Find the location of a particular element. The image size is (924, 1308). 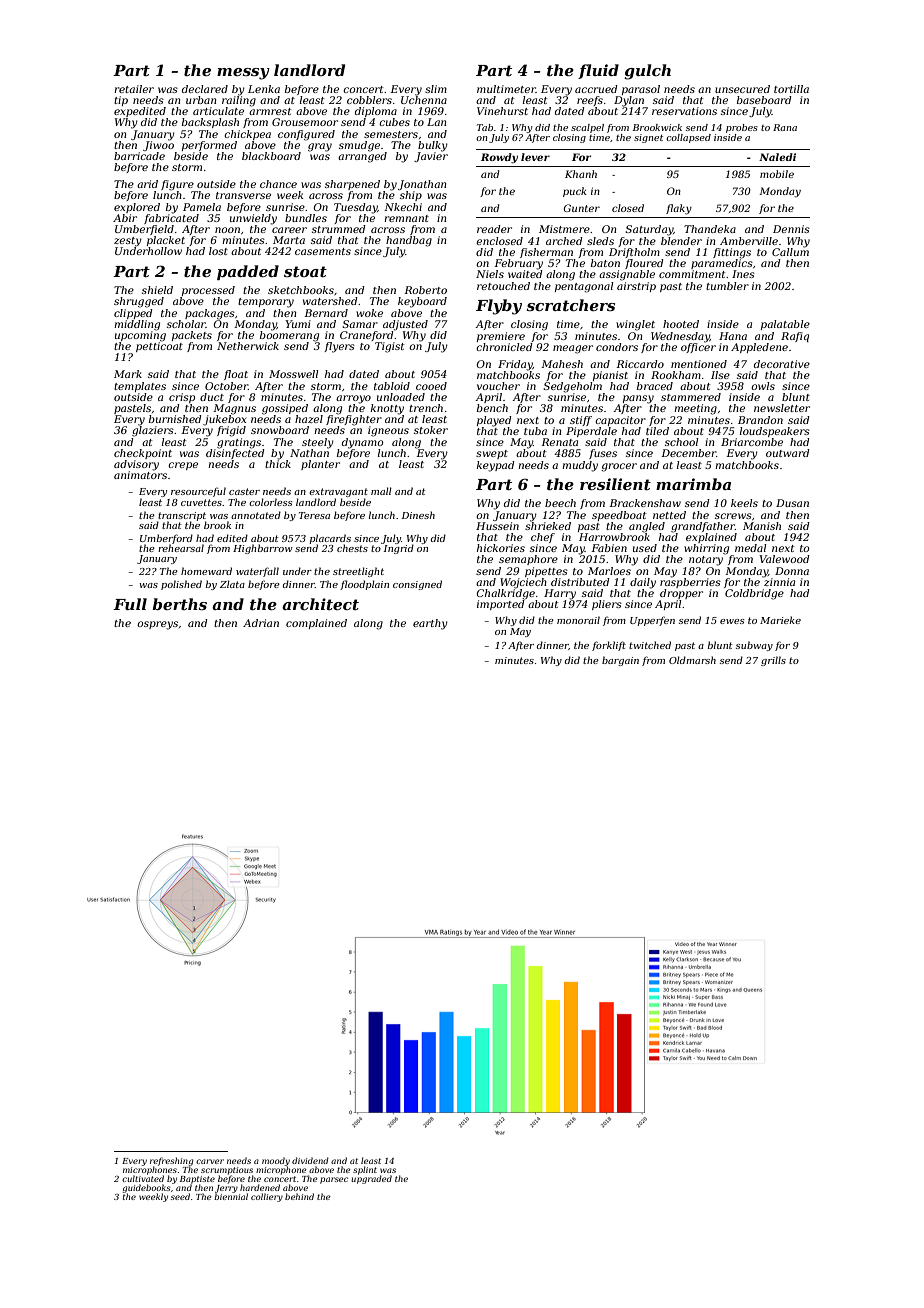

airstrip is located at coordinates (636, 287).
